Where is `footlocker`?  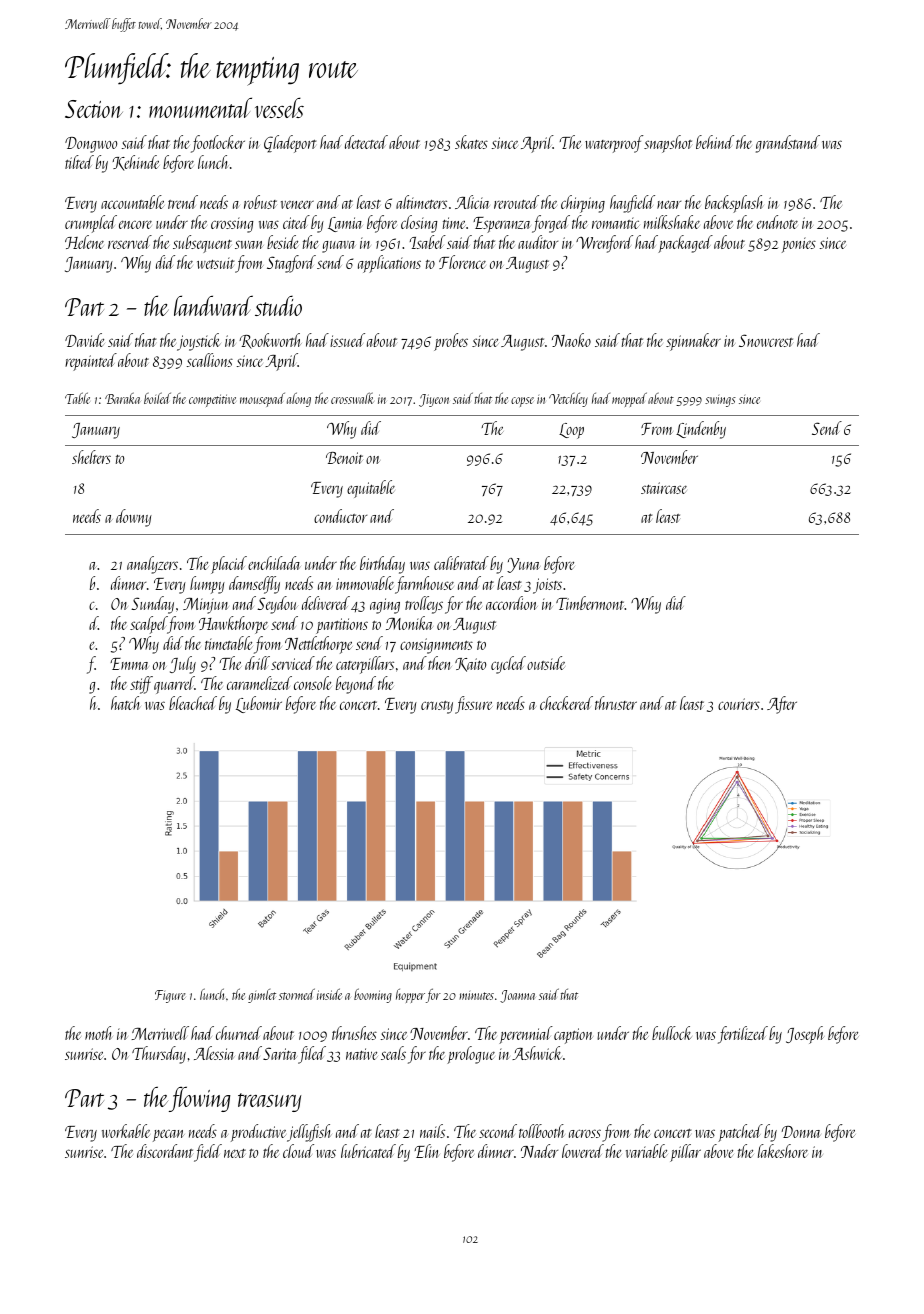
footlocker is located at coordinates (218, 144).
